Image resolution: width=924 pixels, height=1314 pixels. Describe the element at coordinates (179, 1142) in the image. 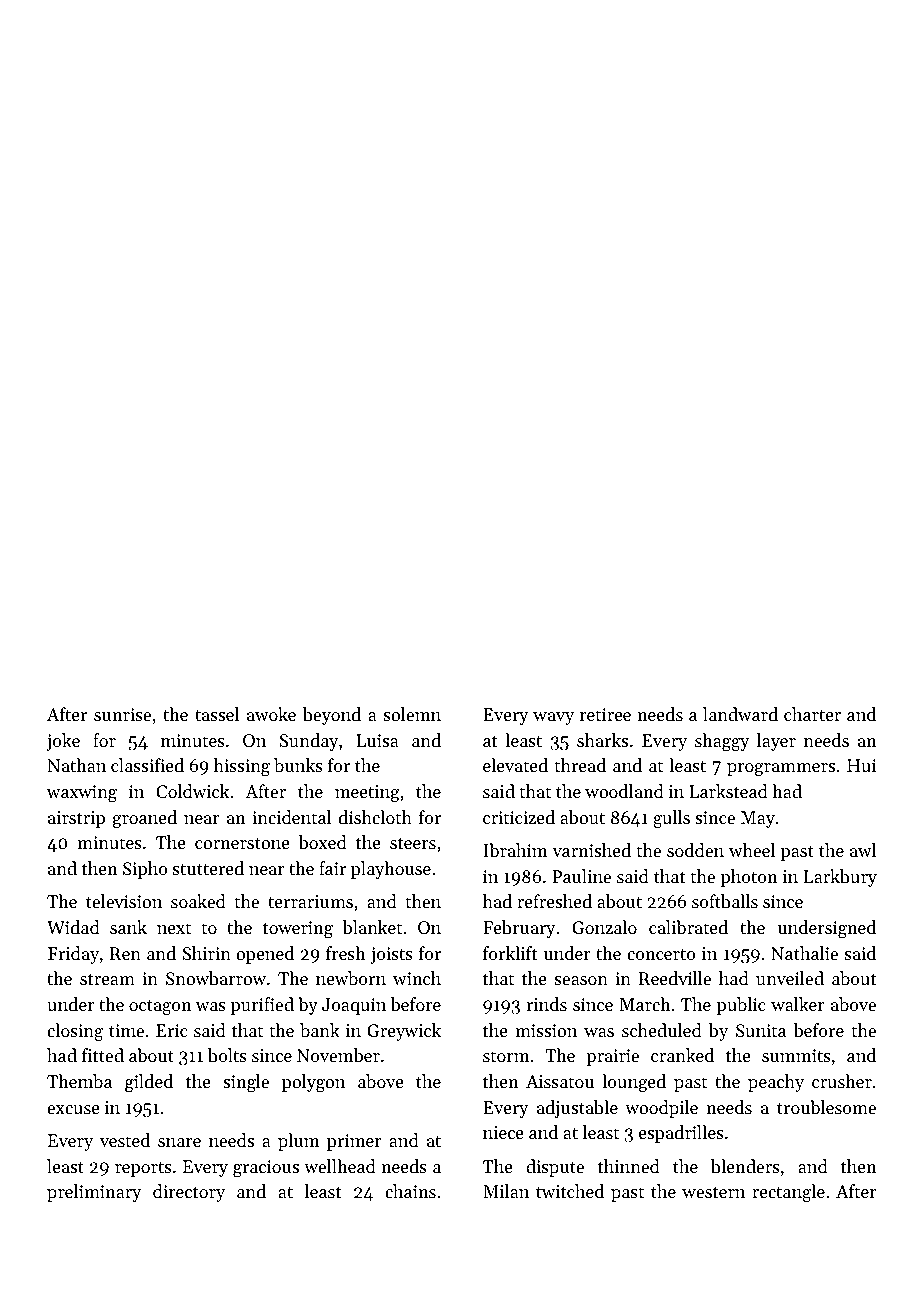

I see `snare` at that location.
